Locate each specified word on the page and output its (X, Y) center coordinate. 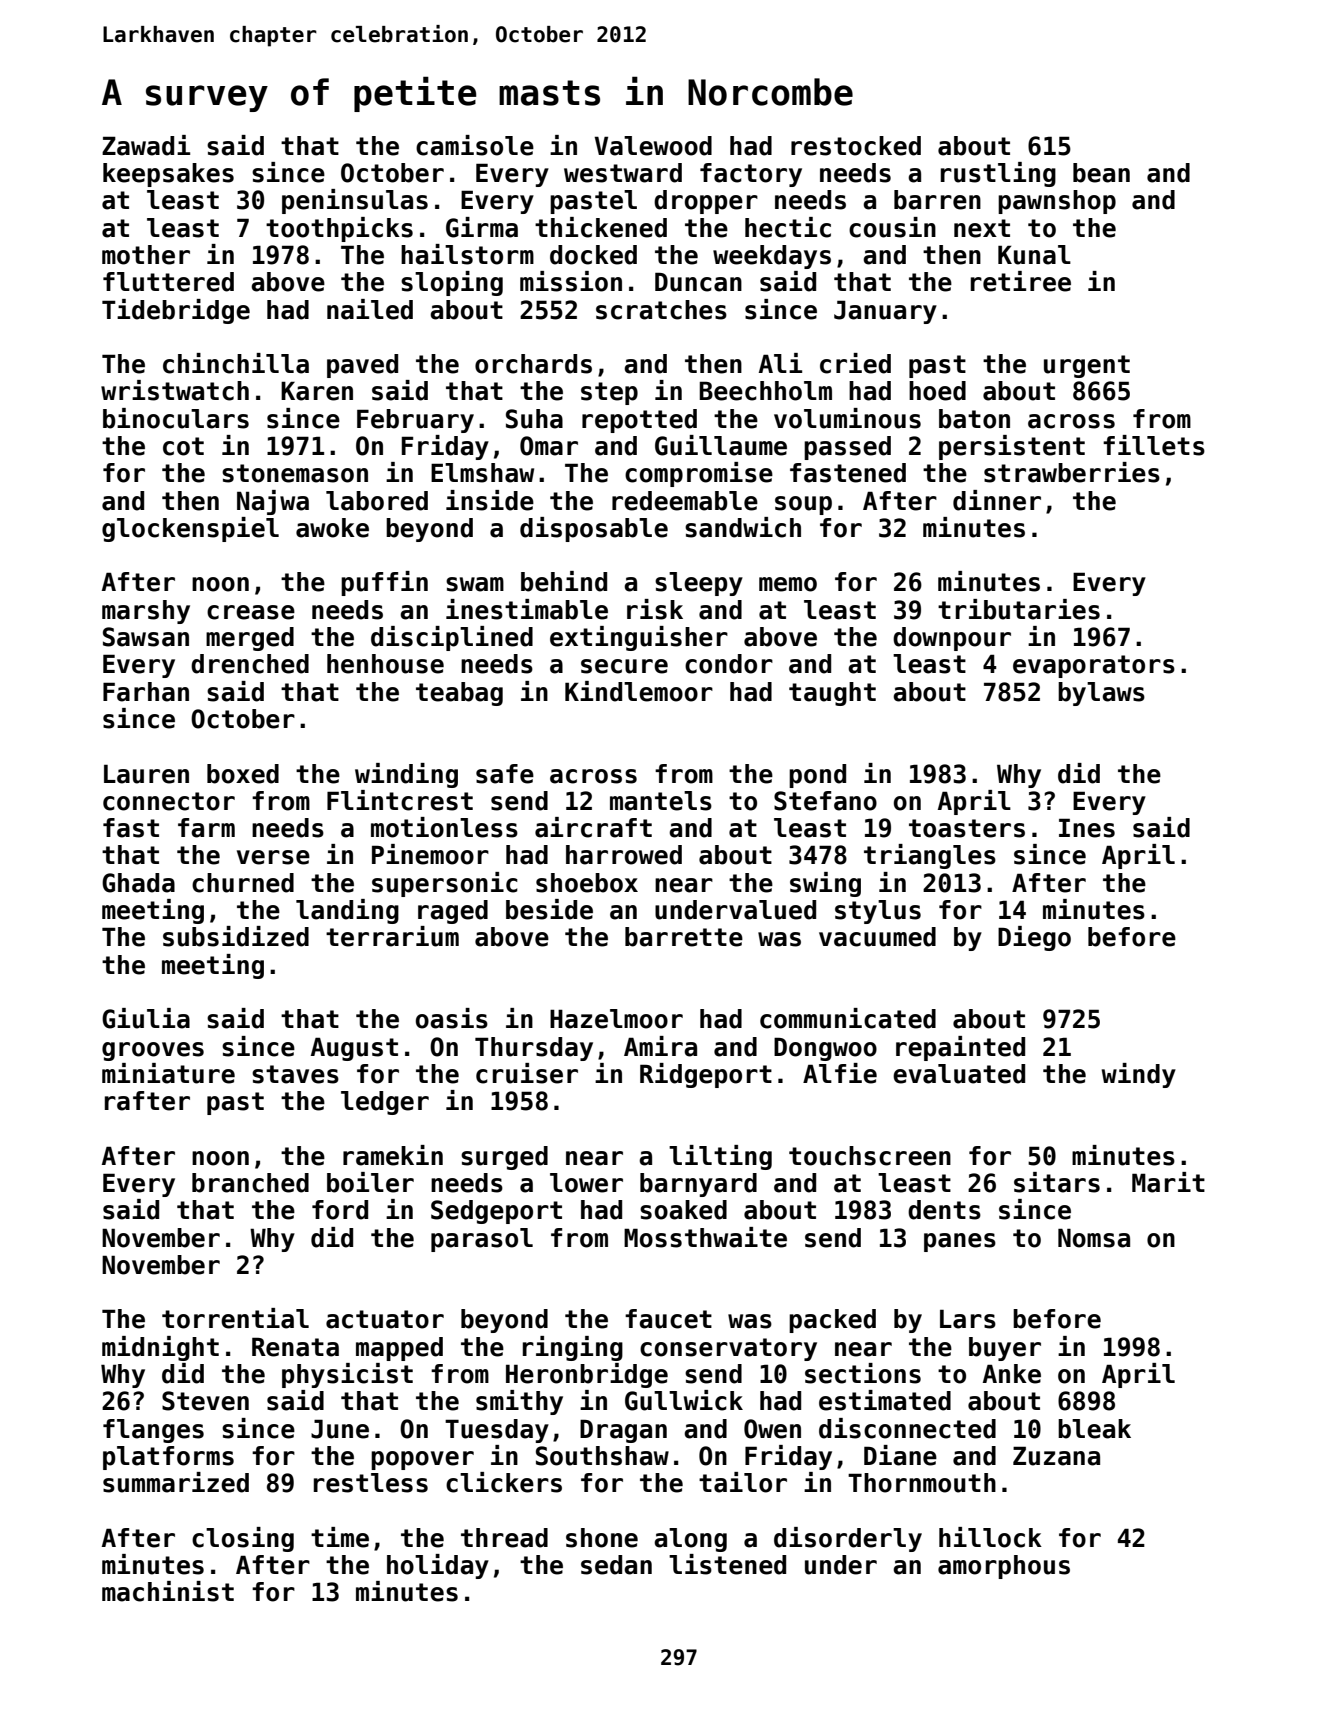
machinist (168, 1591)
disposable (594, 529)
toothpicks (339, 229)
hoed (937, 391)
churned (243, 883)
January (885, 312)
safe (505, 774)
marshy (146, 612)
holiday (438, 1566)
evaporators (1094, 666)
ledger (385, 1103)
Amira (660, 1046)
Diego (1034, 938)
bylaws (1101, 694)
